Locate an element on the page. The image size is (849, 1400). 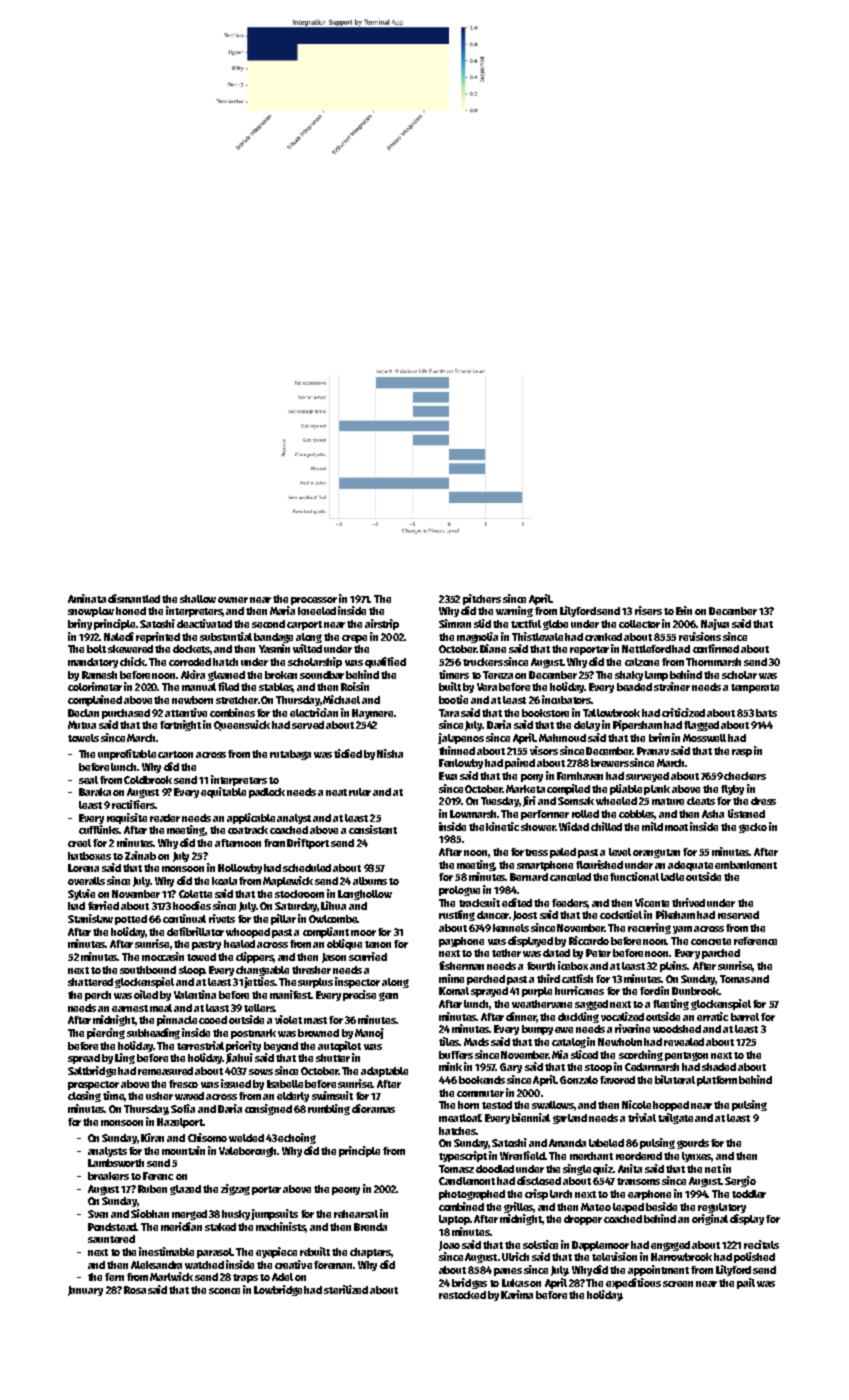
Sylvie is located at coordinates (81, 894).
